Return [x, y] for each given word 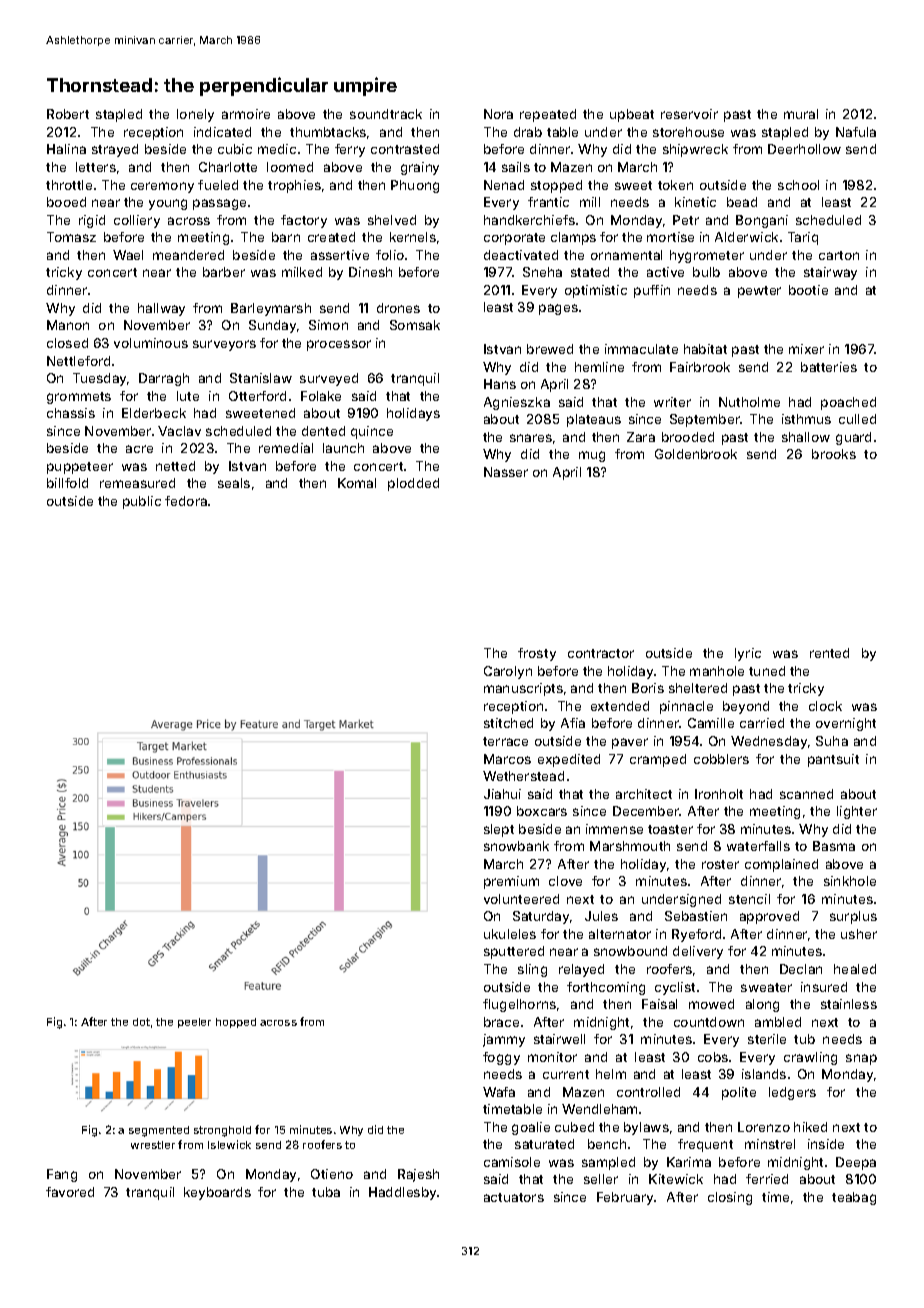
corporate [514, 239]
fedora [186, 501]
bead [742, 202]
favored [70, 1192]
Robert [68, 114]
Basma [834, 846]
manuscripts [523, 689]
